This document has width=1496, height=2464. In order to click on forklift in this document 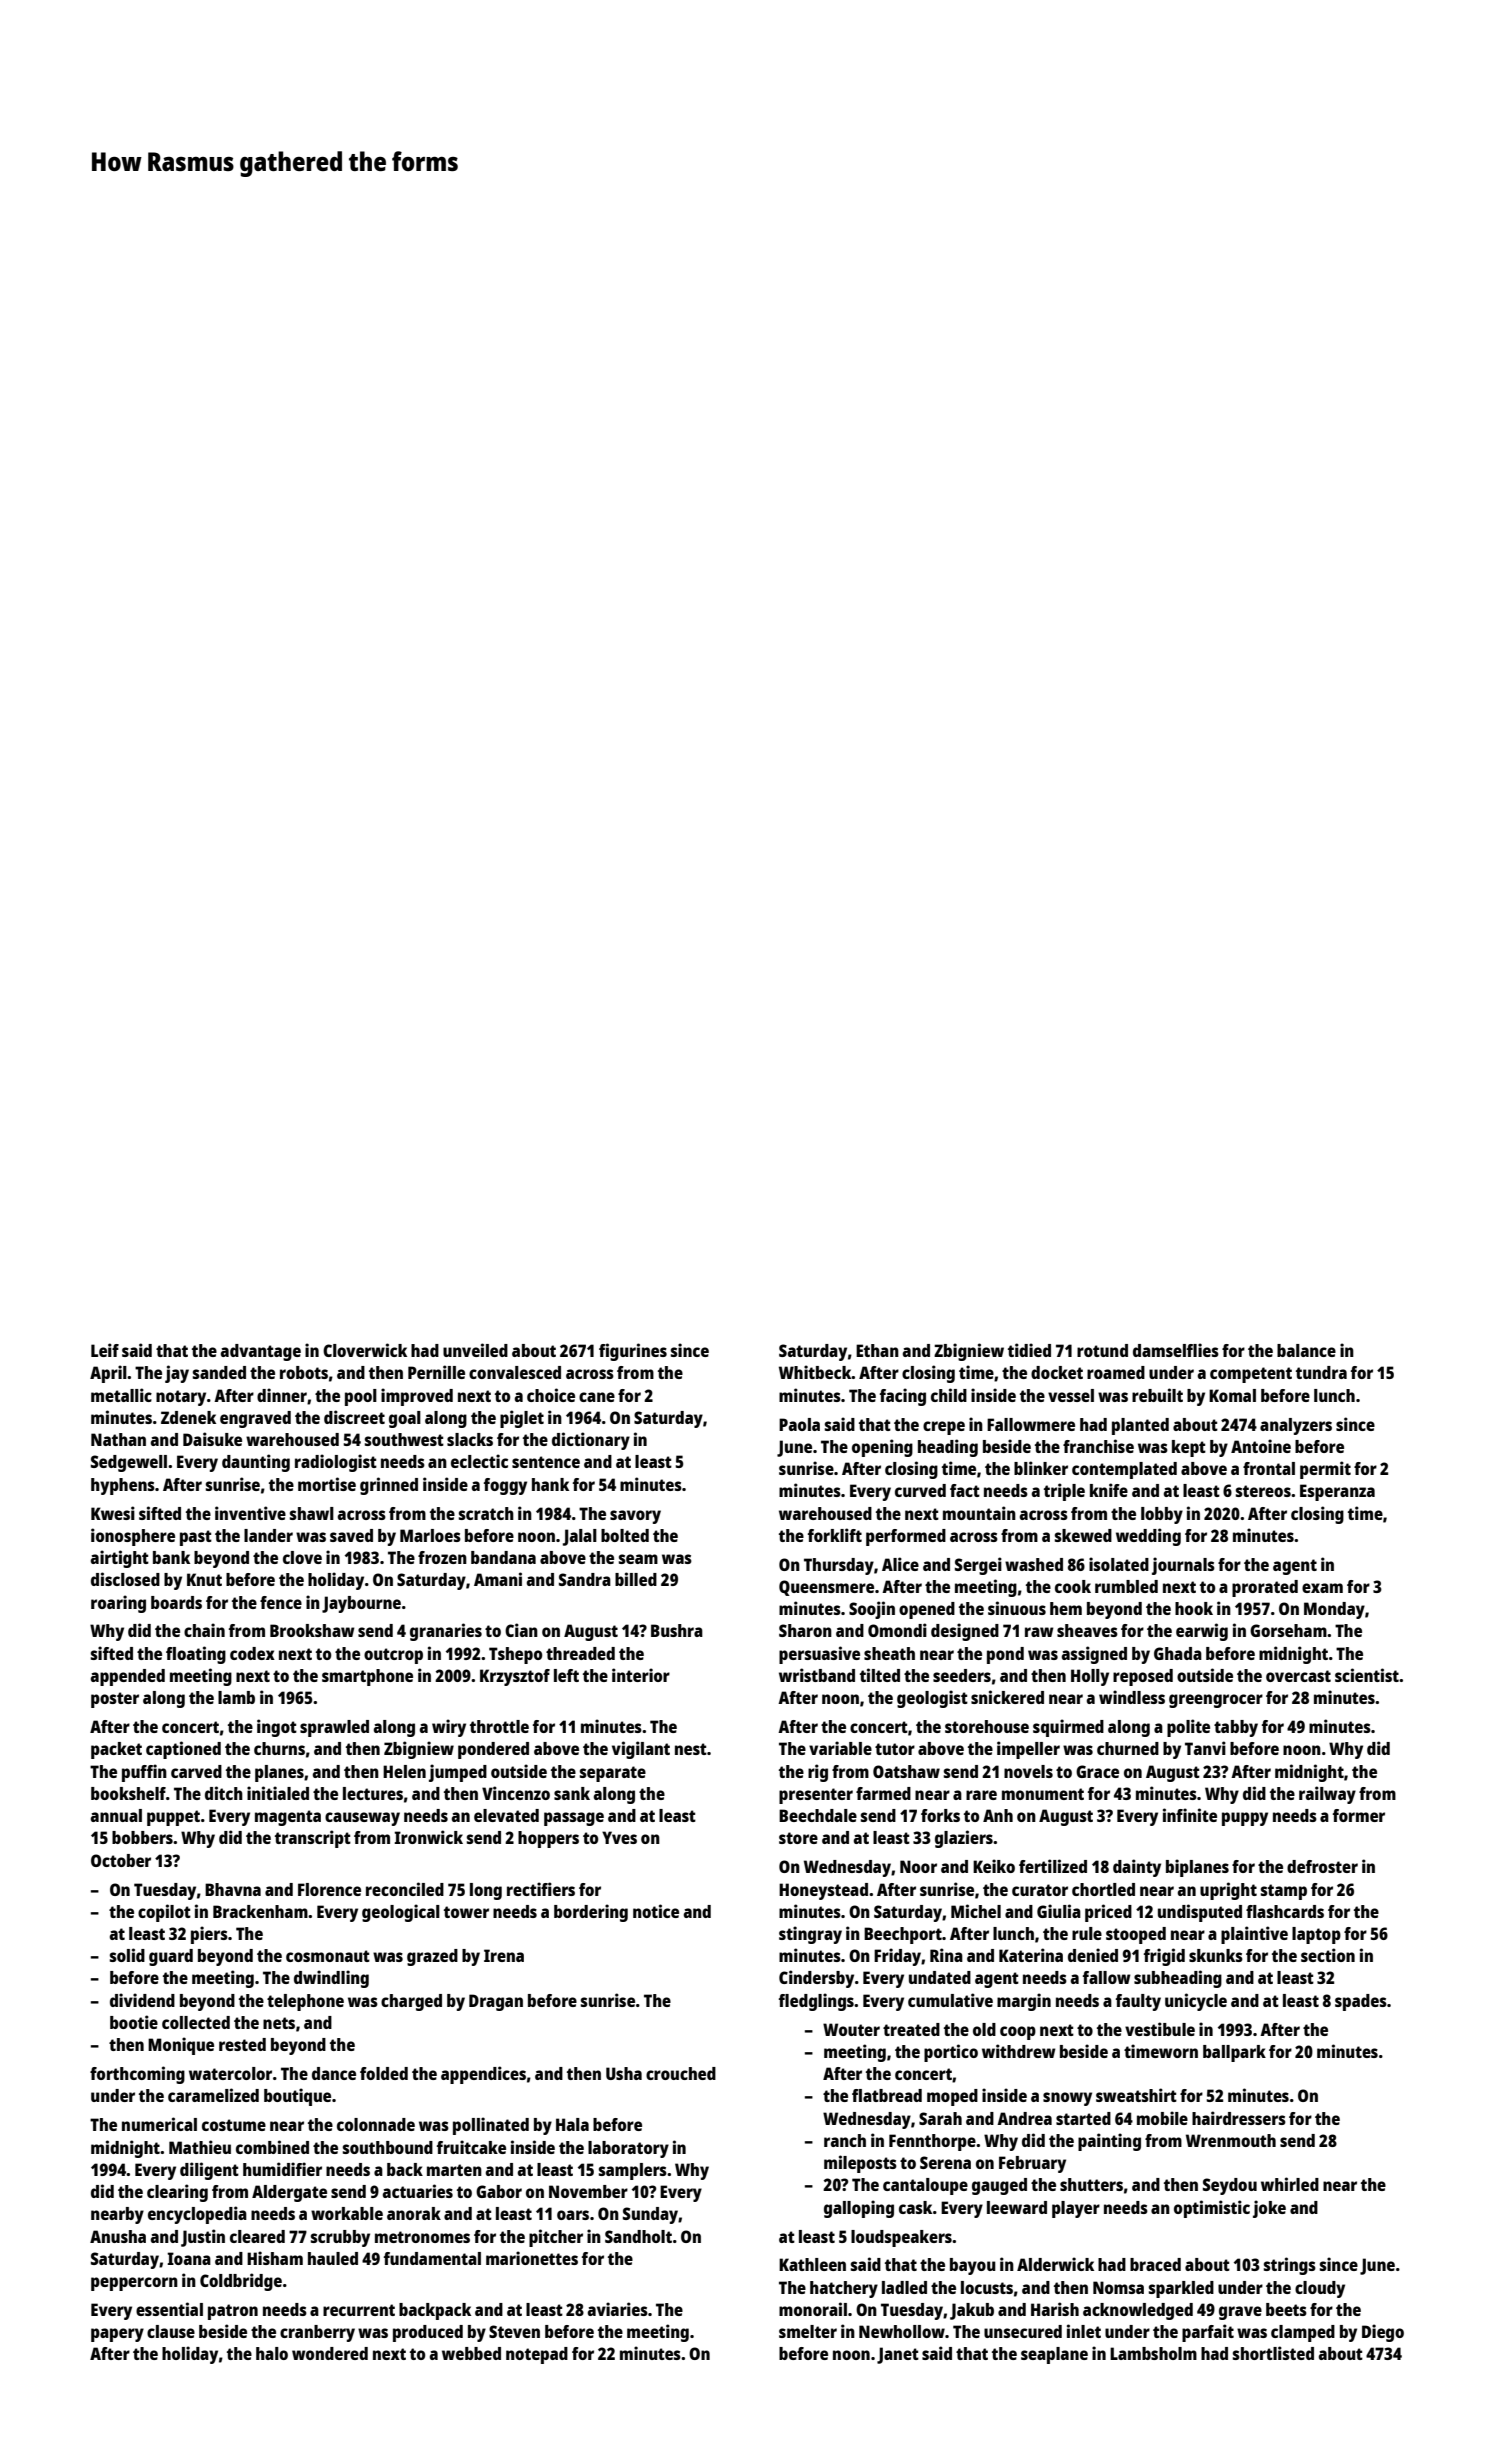, I will do `click(835, 1535)`.
